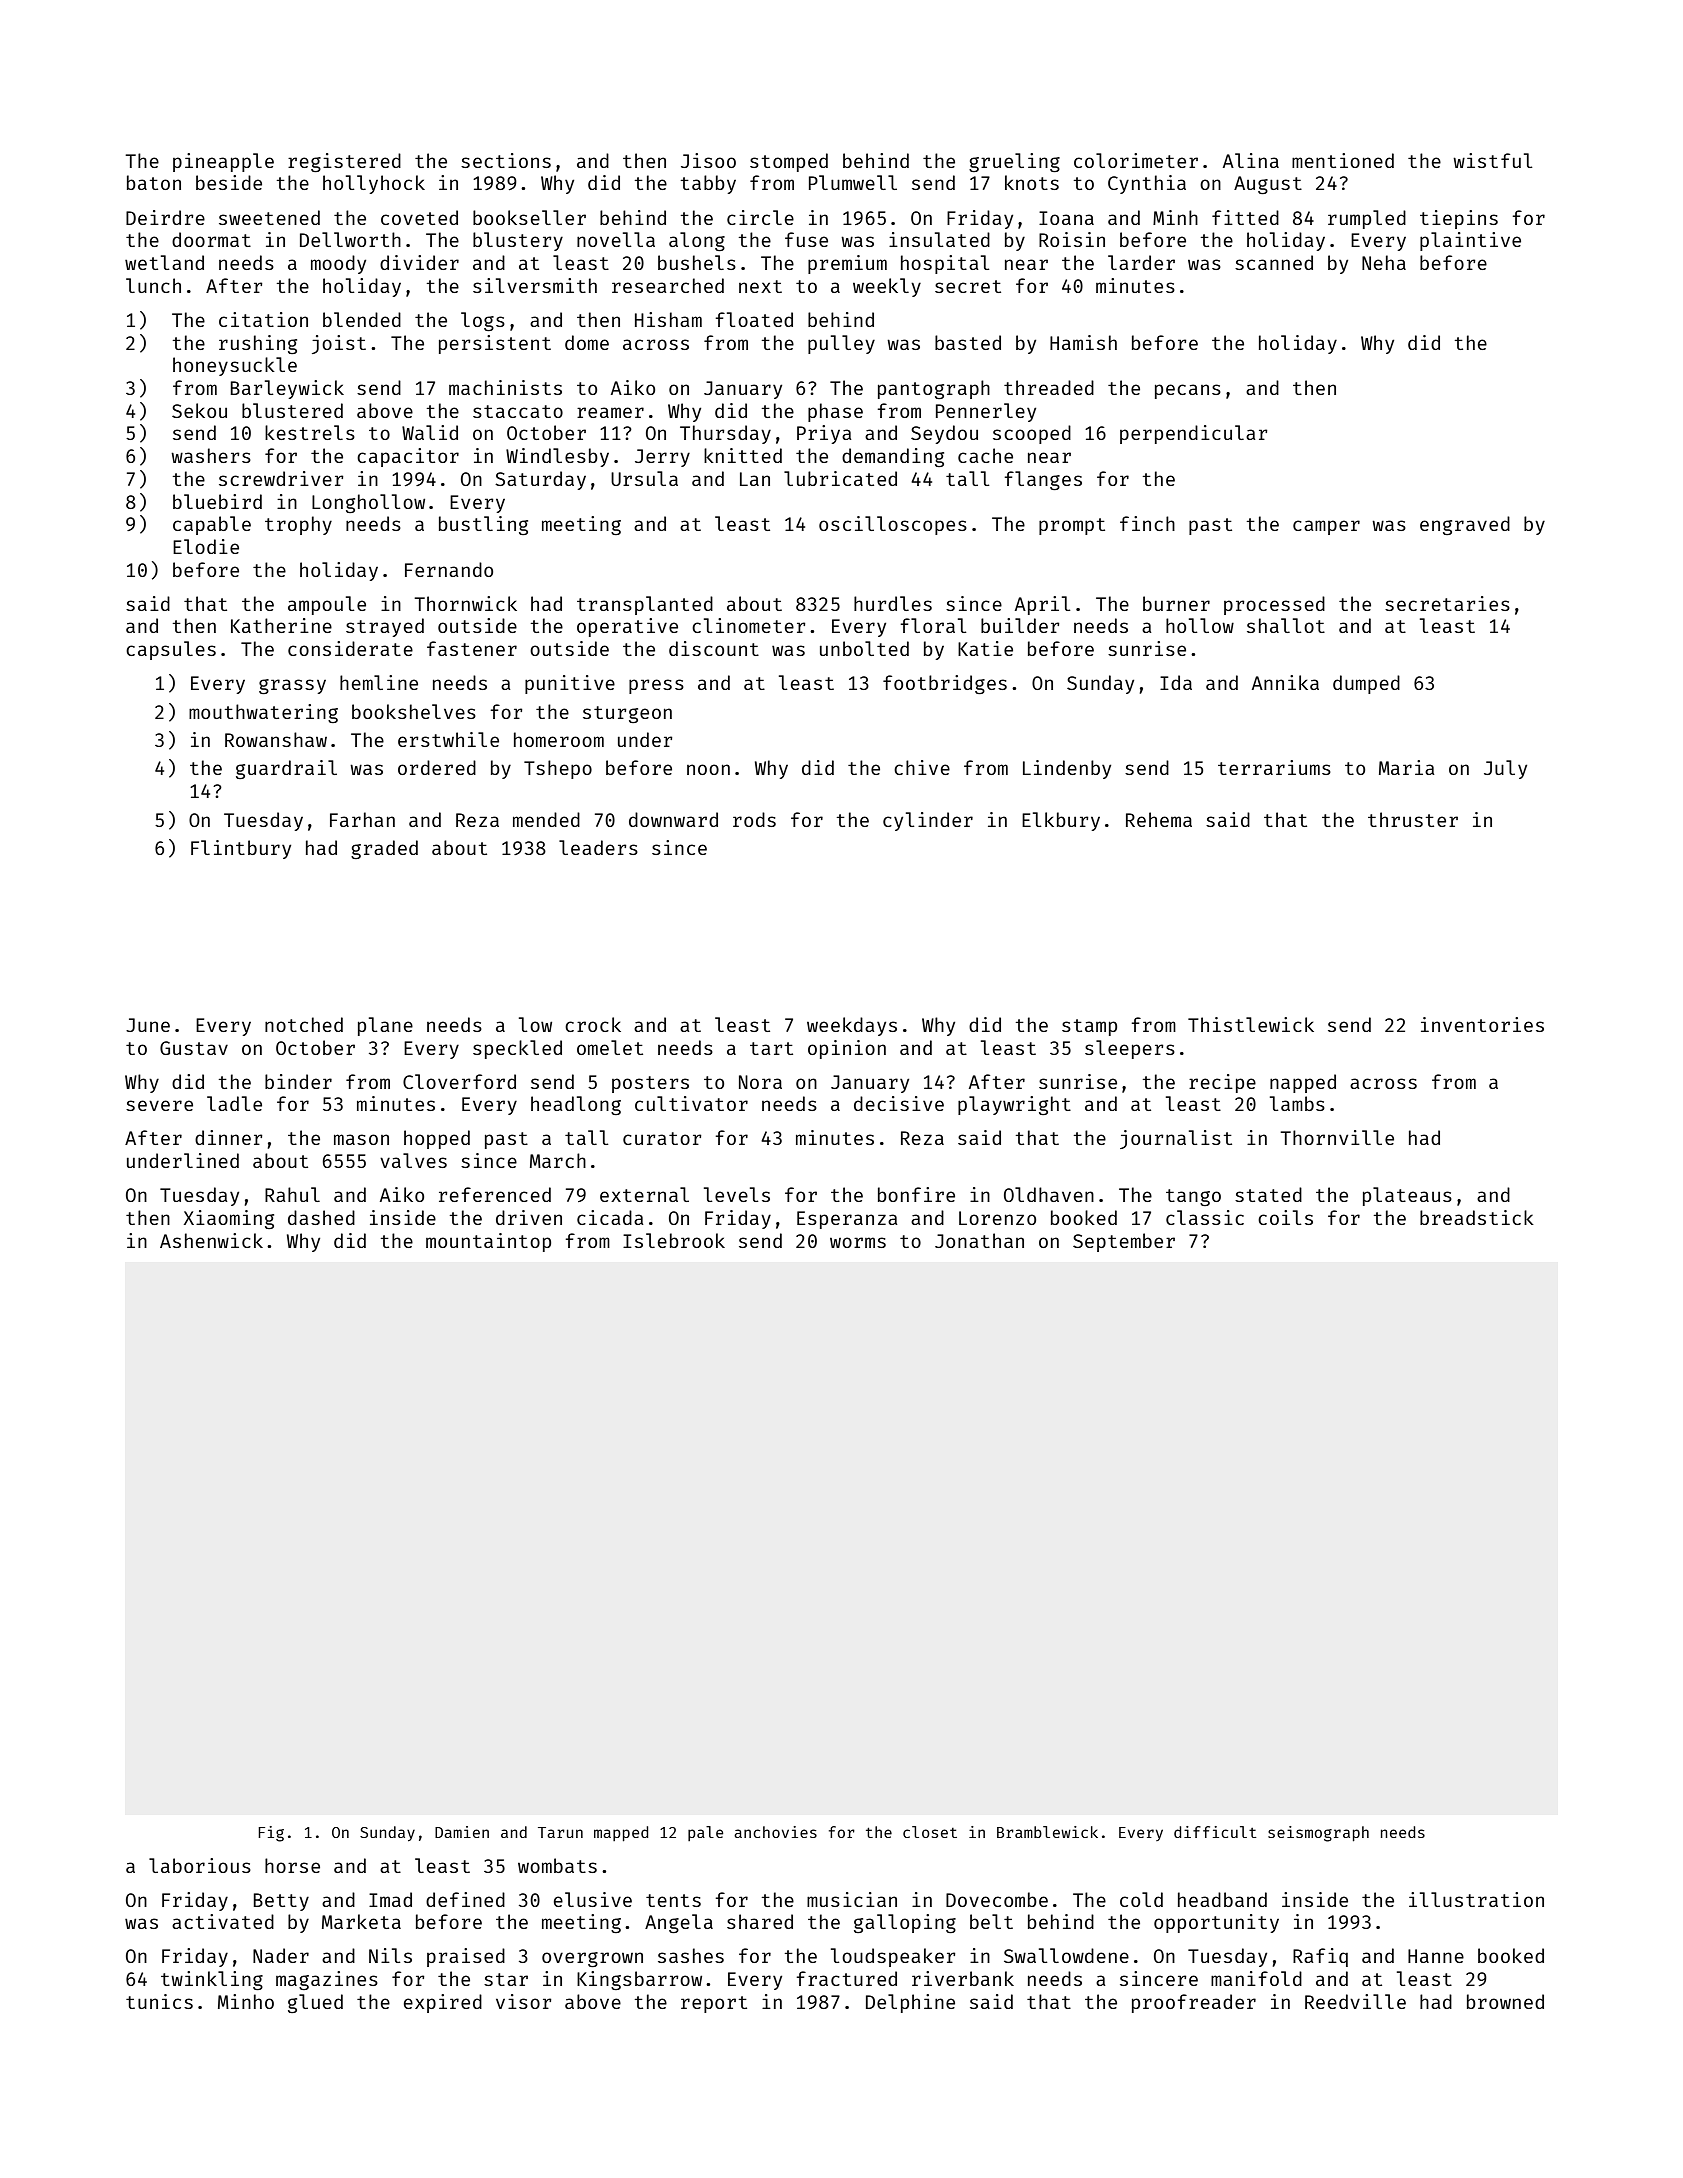  What do you see at coordinates (310, 432) in the screenshot?
I see `kestrels` at bounding box center [310, 432].
